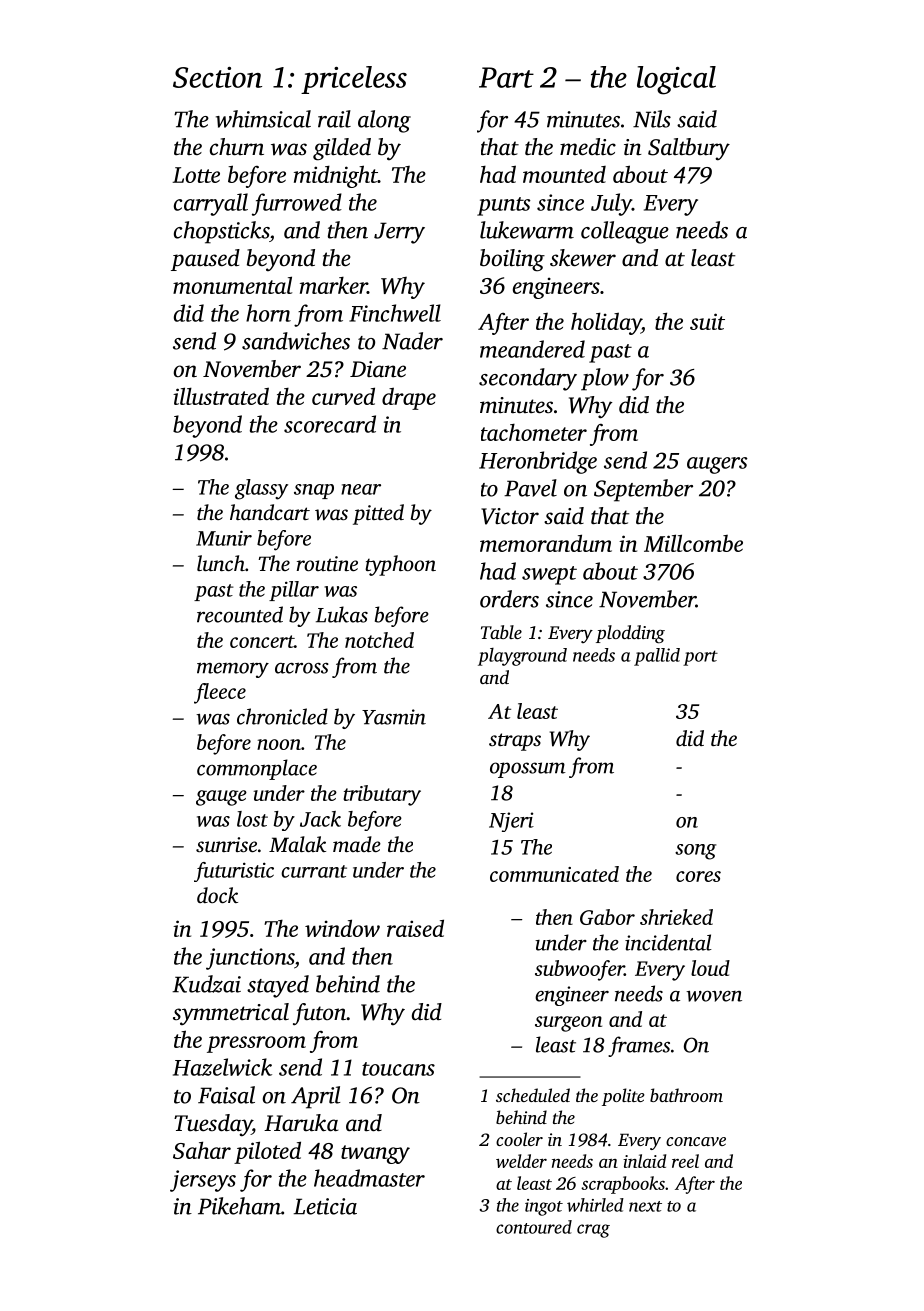 This page has height=1311, width=924. I want to click on Part, so click(506, 77).
